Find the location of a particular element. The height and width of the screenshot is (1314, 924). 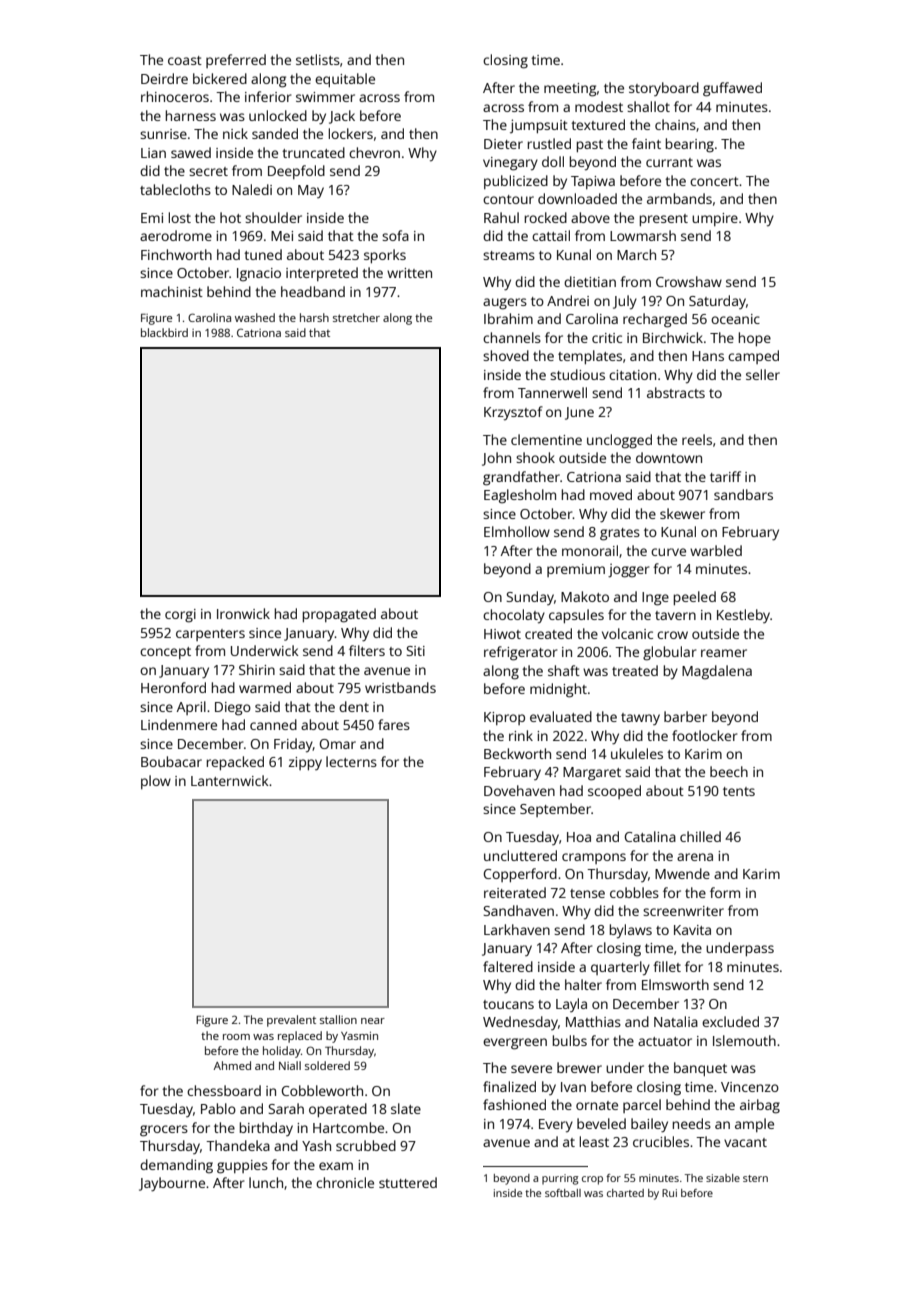

Niall is located at coordinates (290, 1065).
